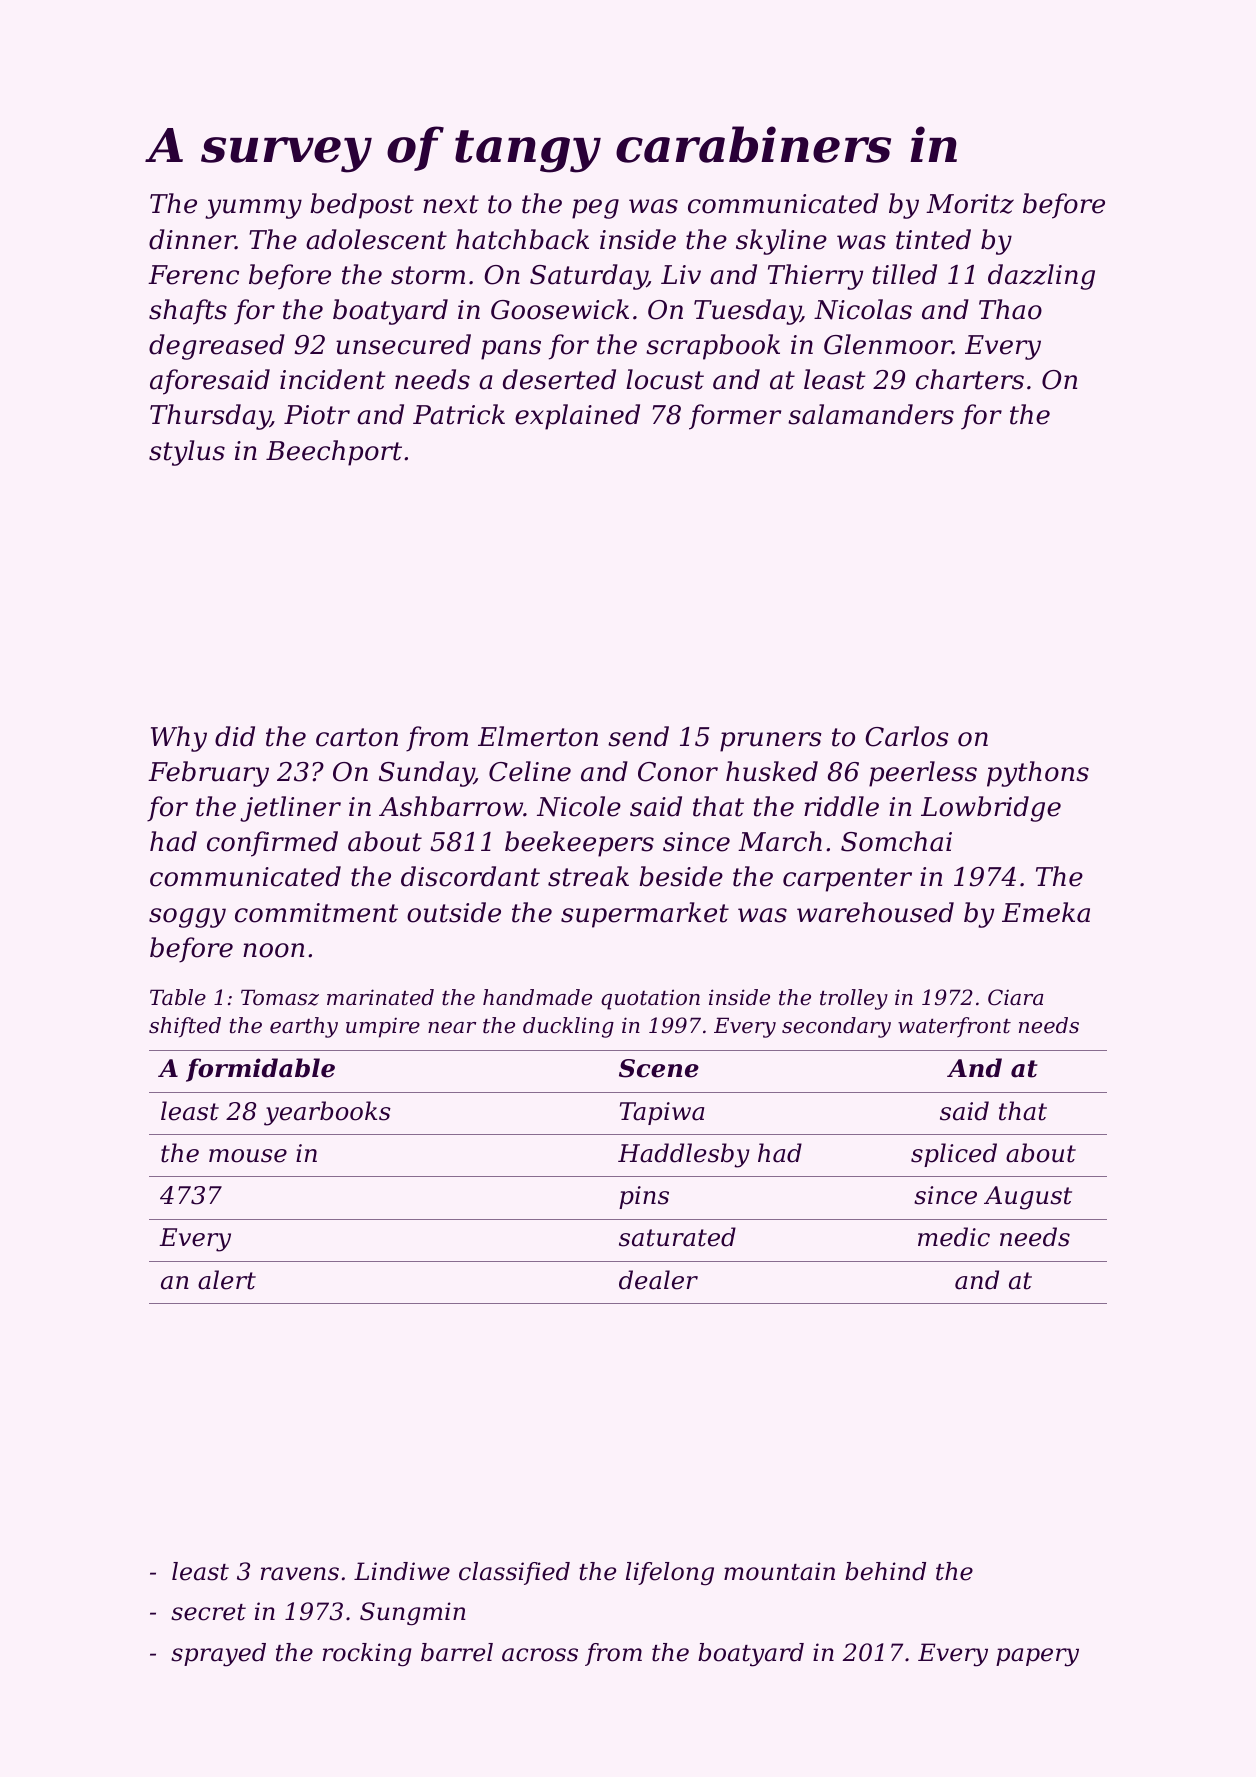 The width and height of the screenshot is (1256, 1777). I want to click on carton, so click(357, 737).
